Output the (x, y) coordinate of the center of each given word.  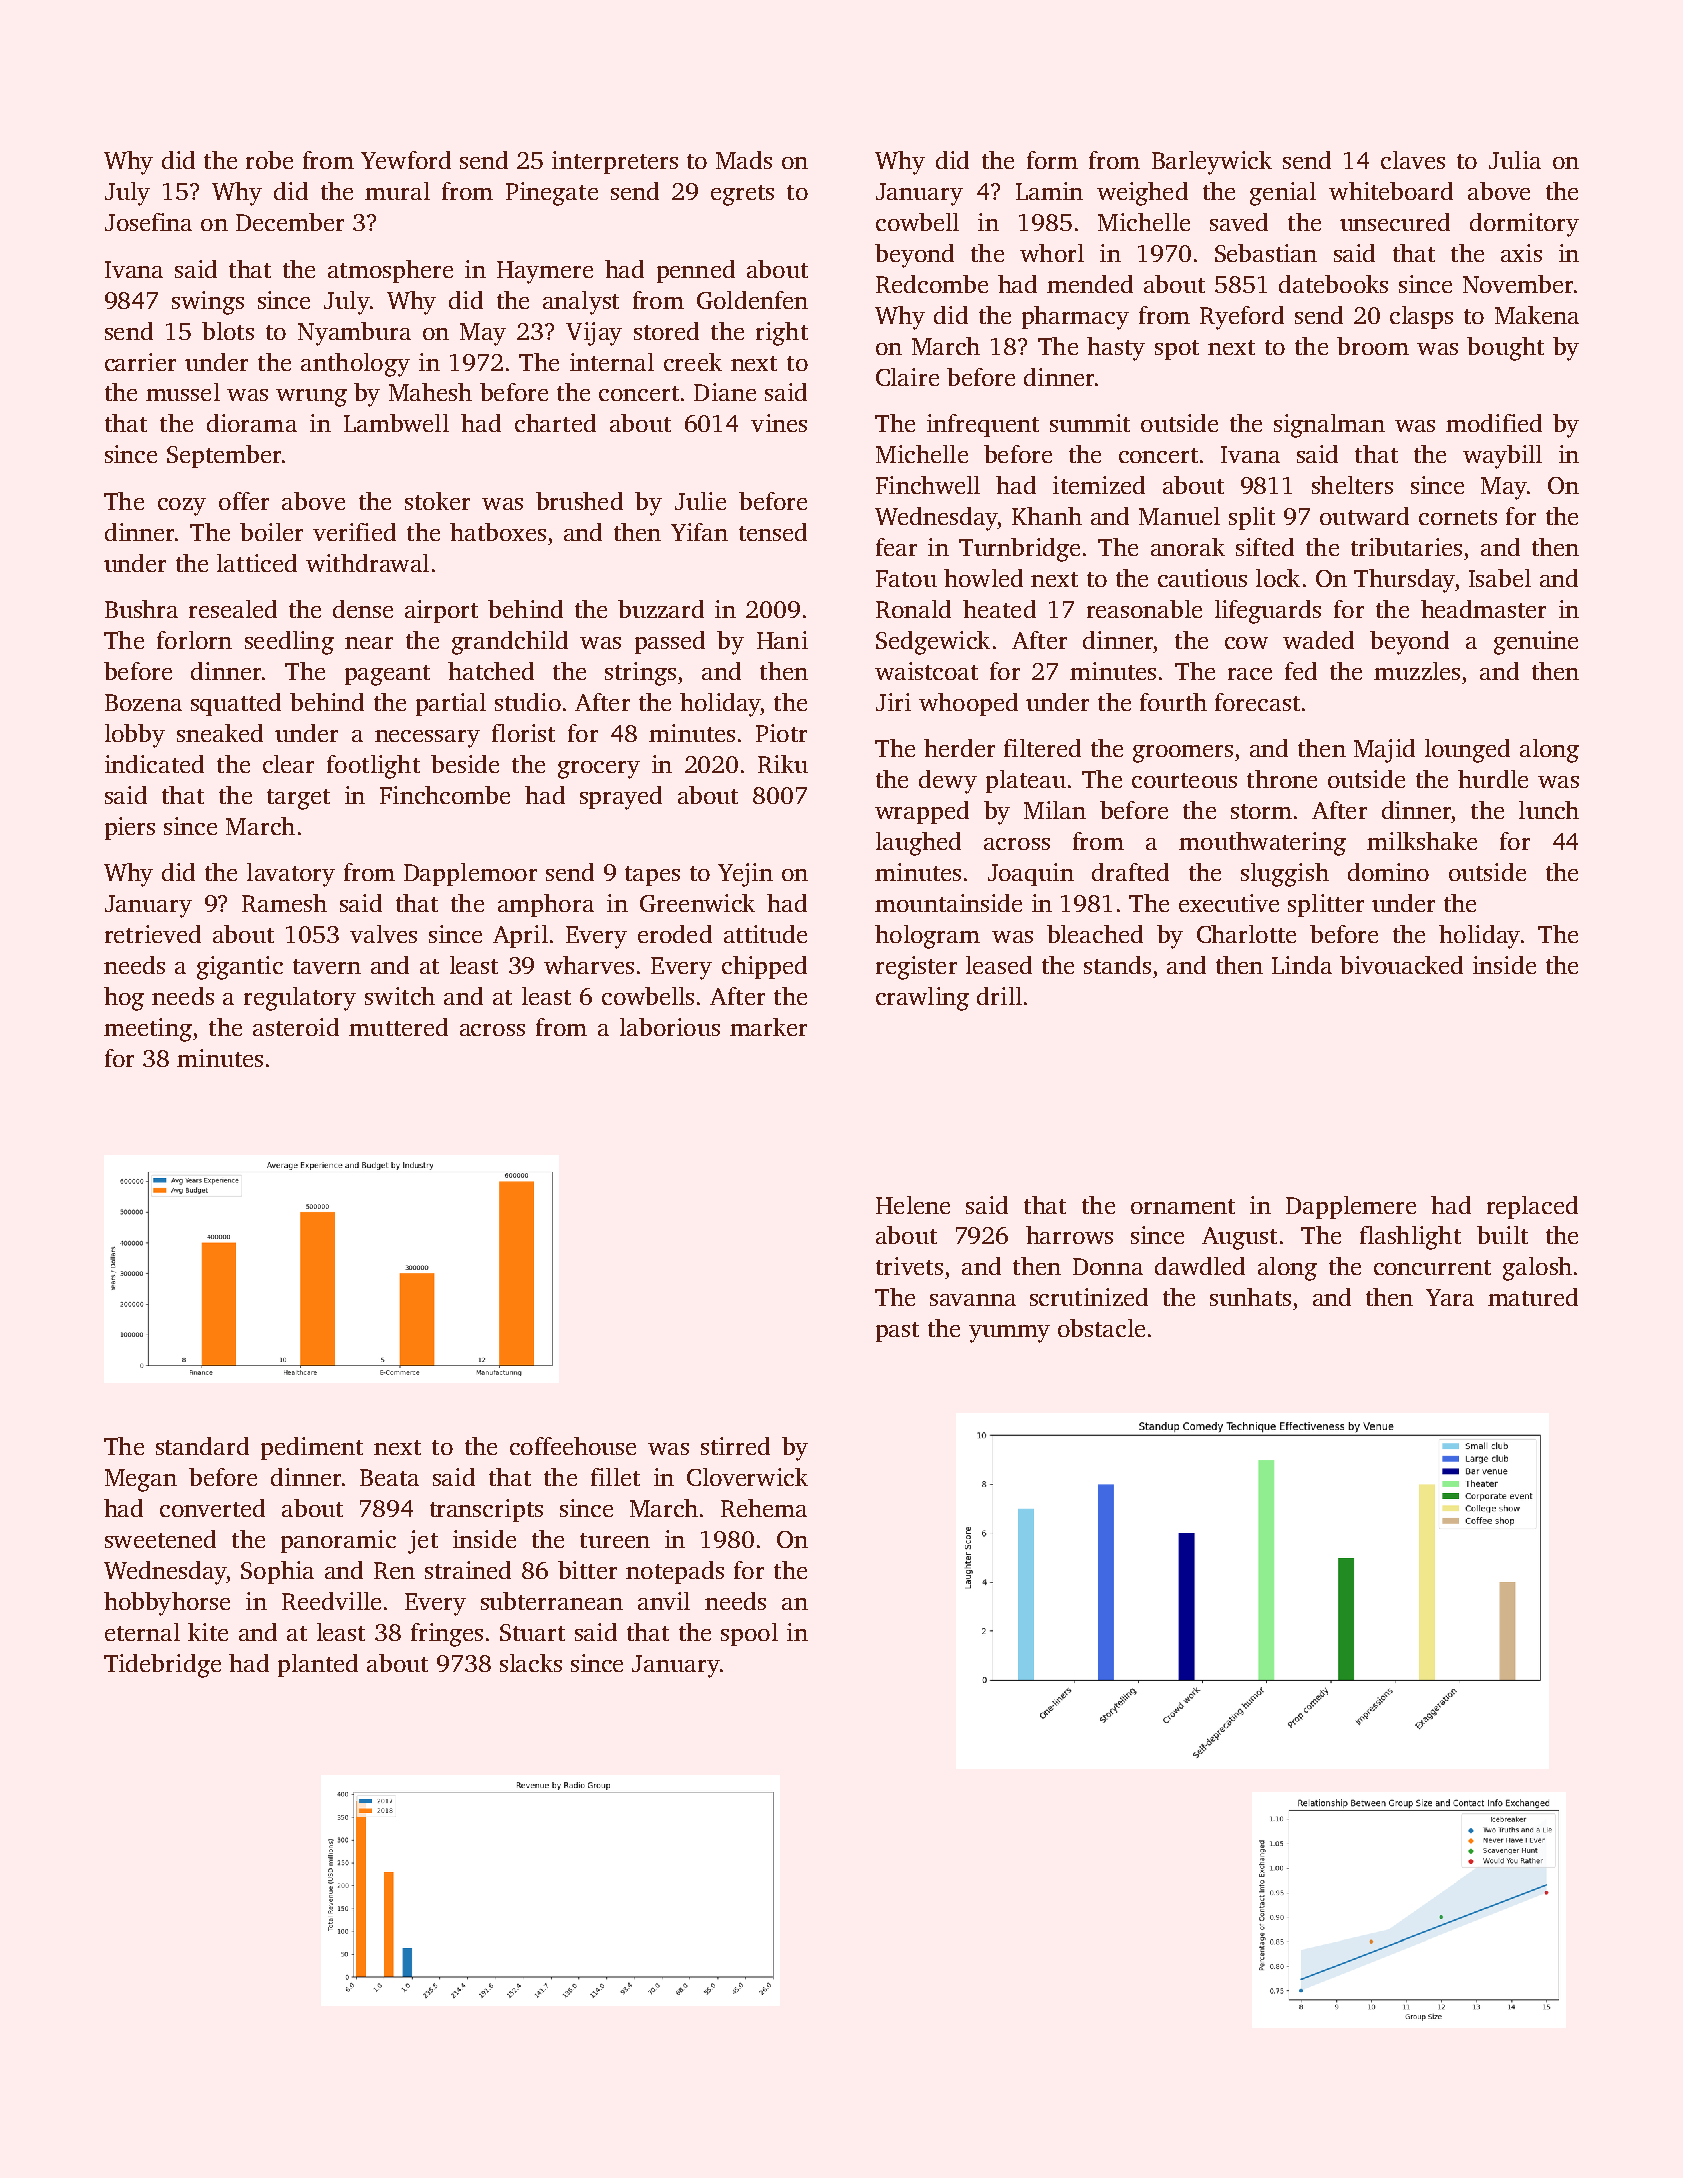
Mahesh (430, 392)
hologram (927, 937)
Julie (700, 501)
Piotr (781, 733)
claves (1413, 160)
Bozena (143, 702)
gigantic (240, 968)
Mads (744, 160)
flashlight (1410, 1238)
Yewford (406, 160)
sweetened (160, 1539)
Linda (1302, 965)
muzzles (1417, 671)
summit (1090, 423)
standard (202, 1446)
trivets (909, 1266)
